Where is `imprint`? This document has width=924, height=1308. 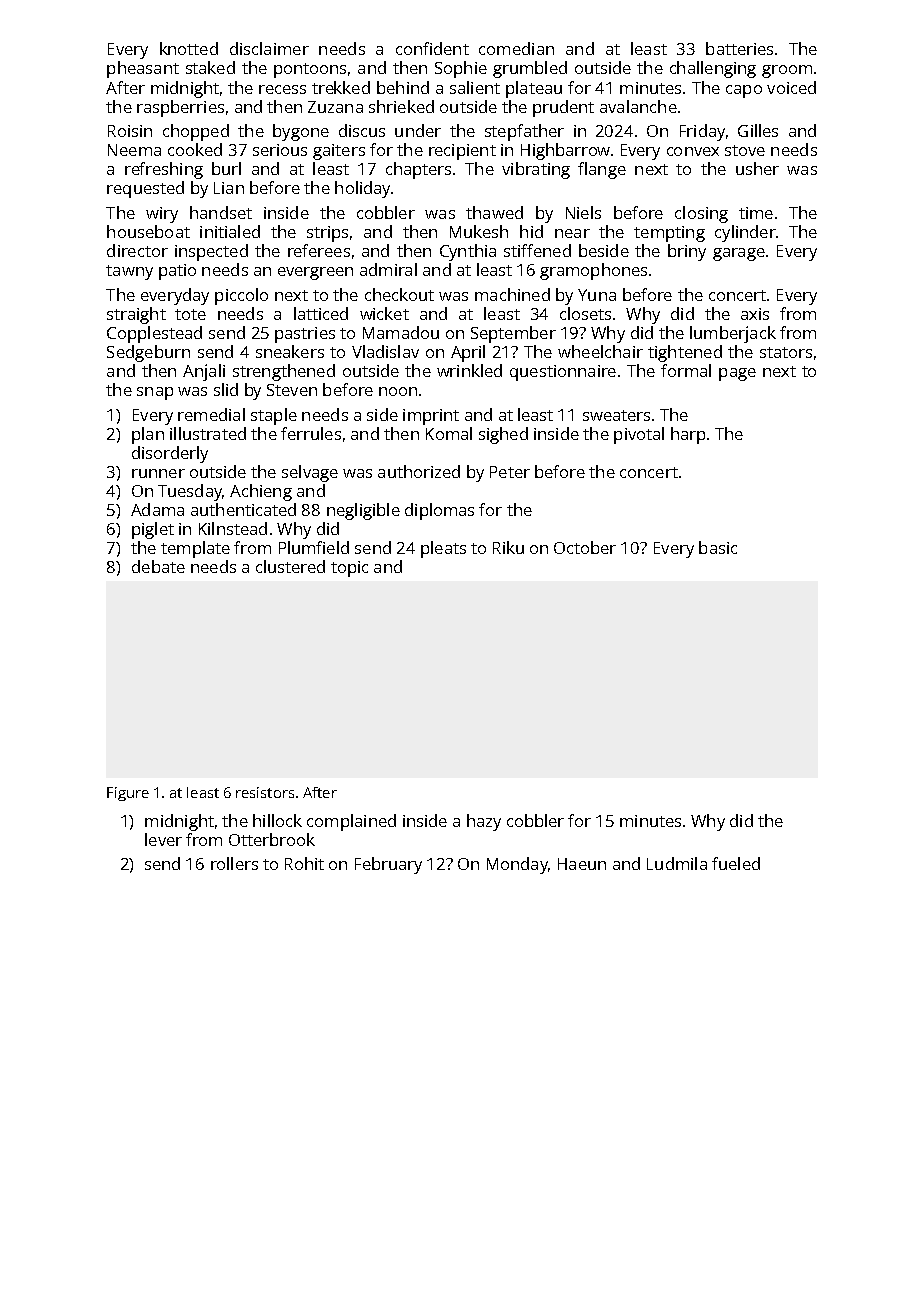
imprint is located at coordinates (431, 417).
